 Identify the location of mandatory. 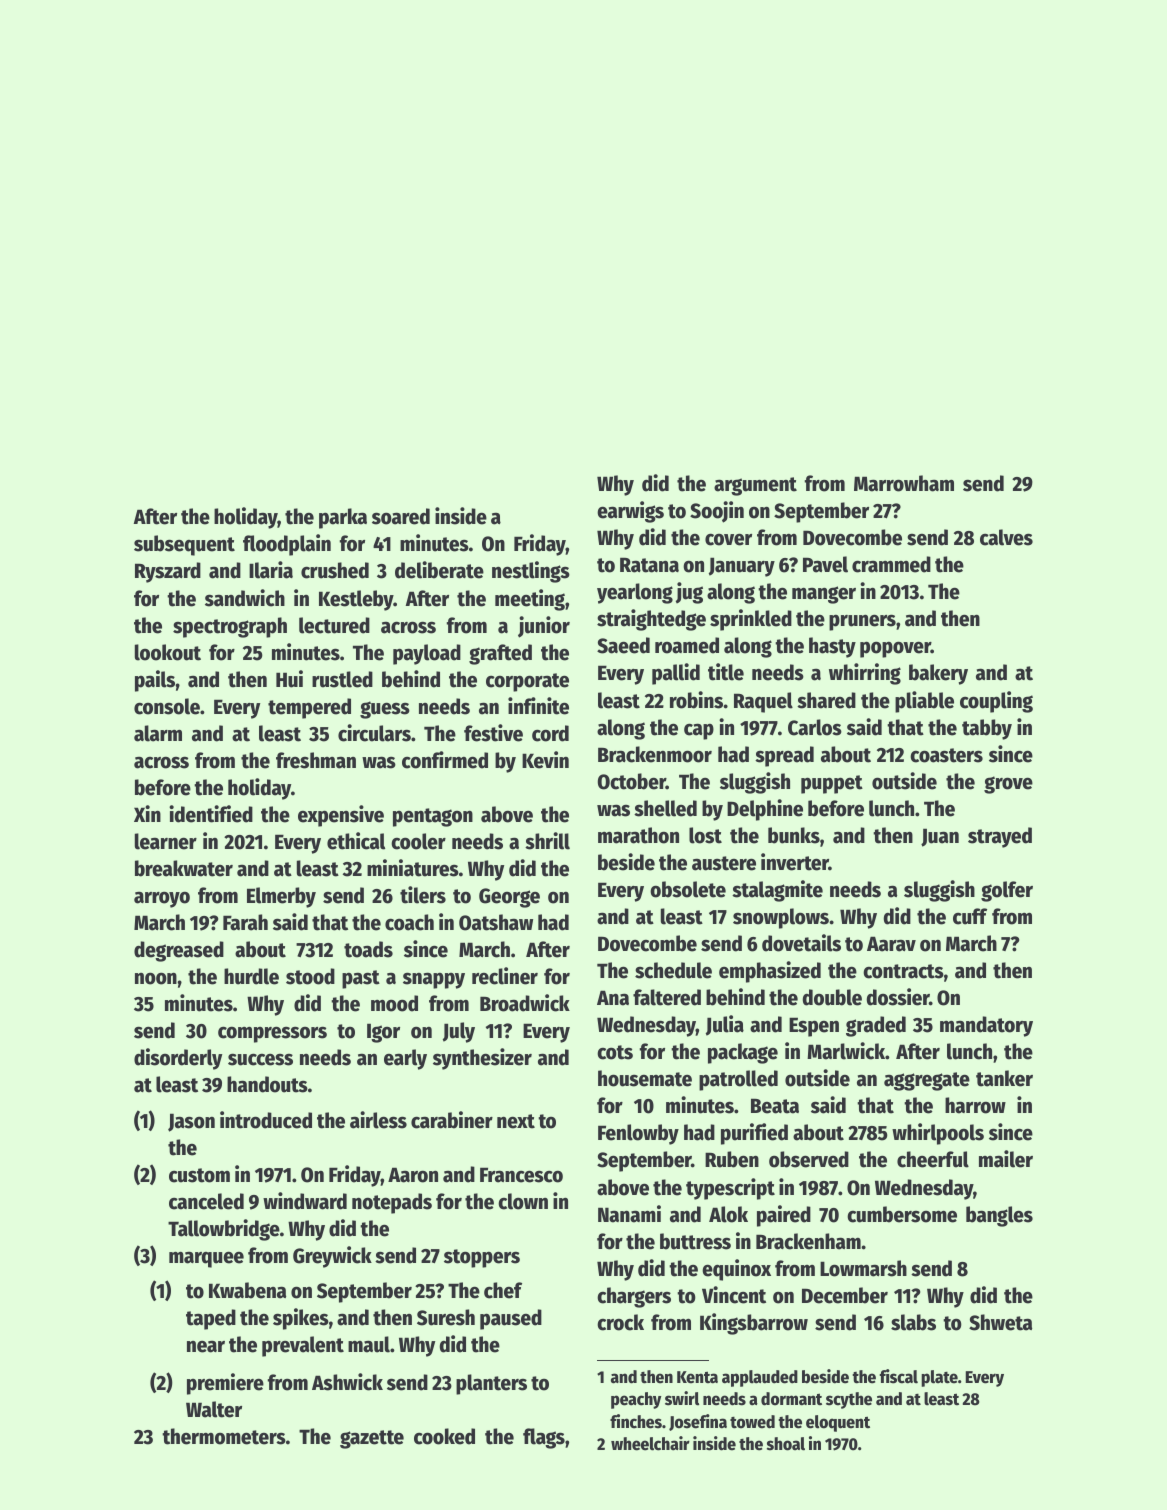
(986, 1026).
